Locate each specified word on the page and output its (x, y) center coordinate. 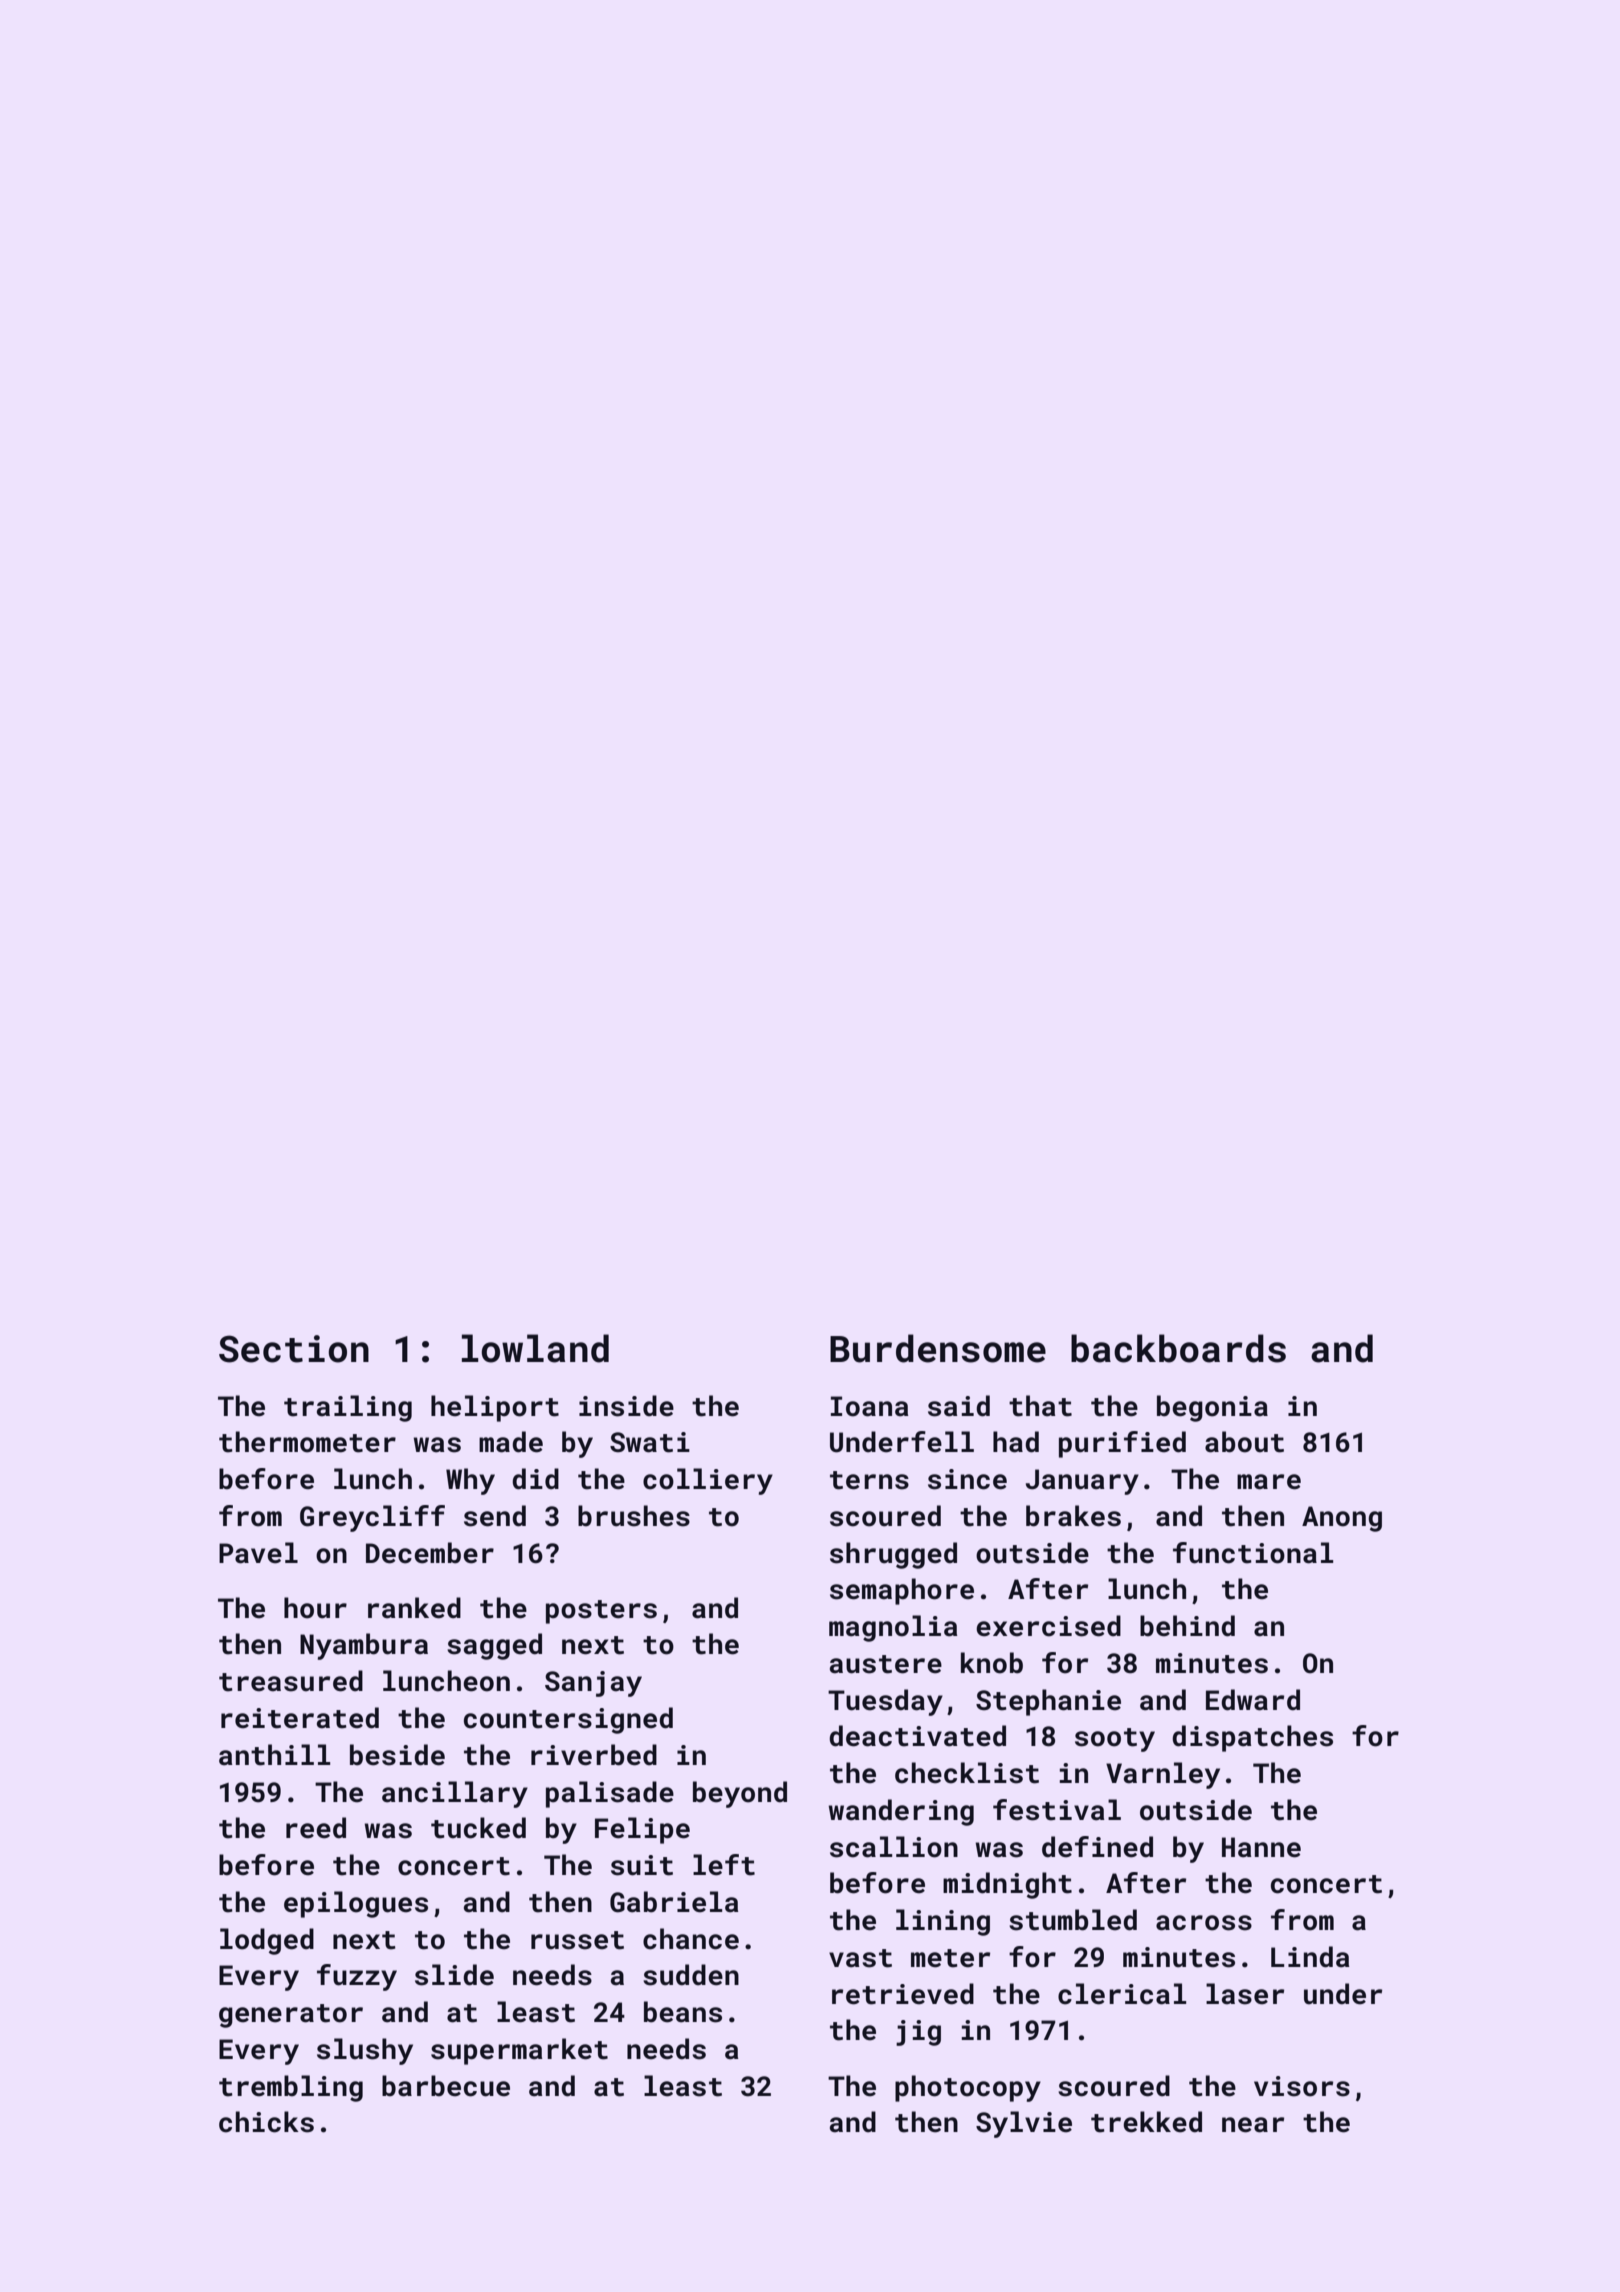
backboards (1178, 1348)
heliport (495, 1408)
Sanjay (593, 1684)
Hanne (1261, 1847)
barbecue (446, 2086)
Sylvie (1024, 2124)
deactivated (917, 1736)
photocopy (968, 2088)
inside (626, 1406)
